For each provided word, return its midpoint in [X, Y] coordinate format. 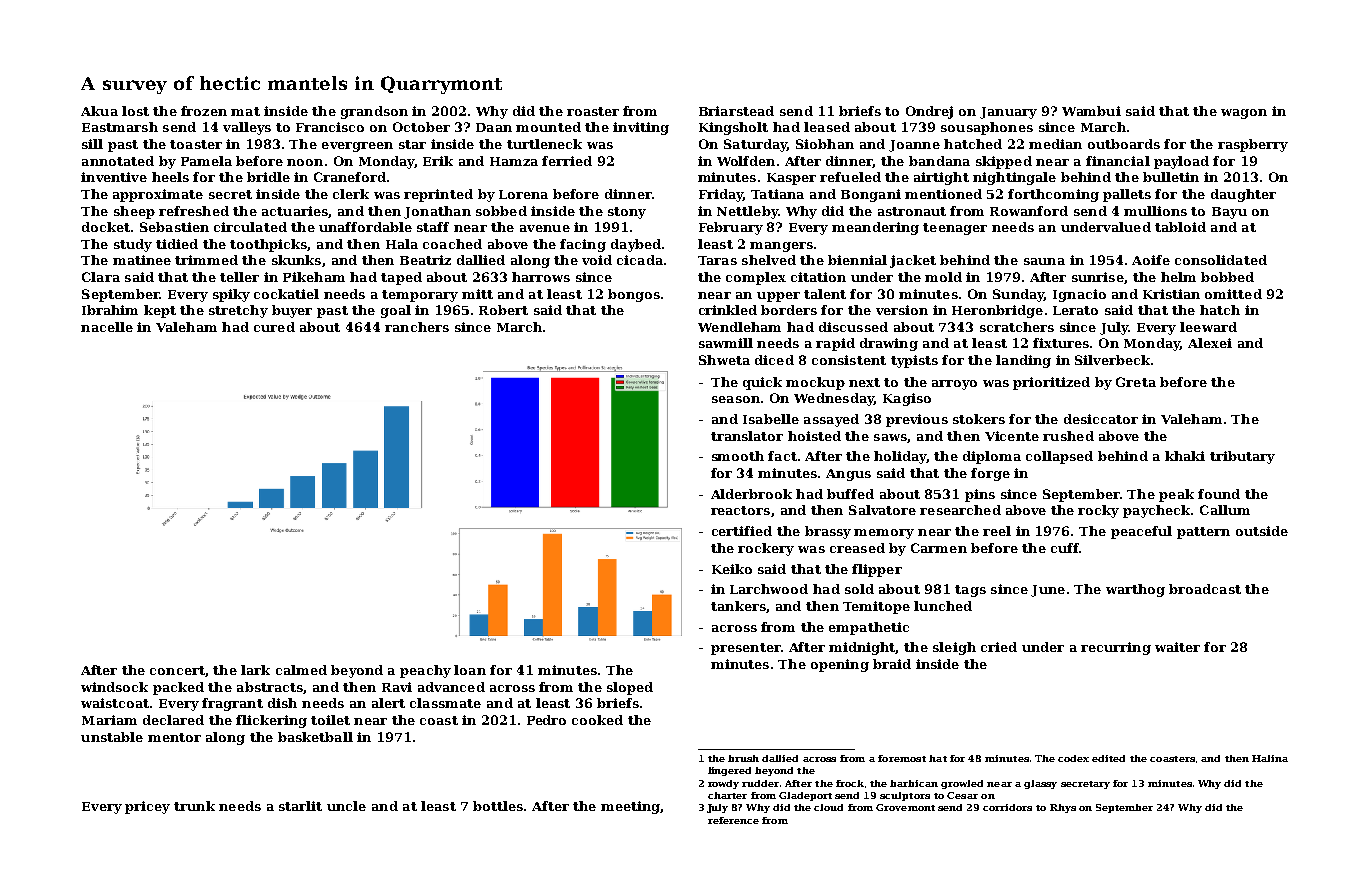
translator [747, 436]
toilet [330, 720]
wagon [1244, 114]
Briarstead [736, 111]
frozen [204, 111]
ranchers [417, 327]
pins [980, 495]
